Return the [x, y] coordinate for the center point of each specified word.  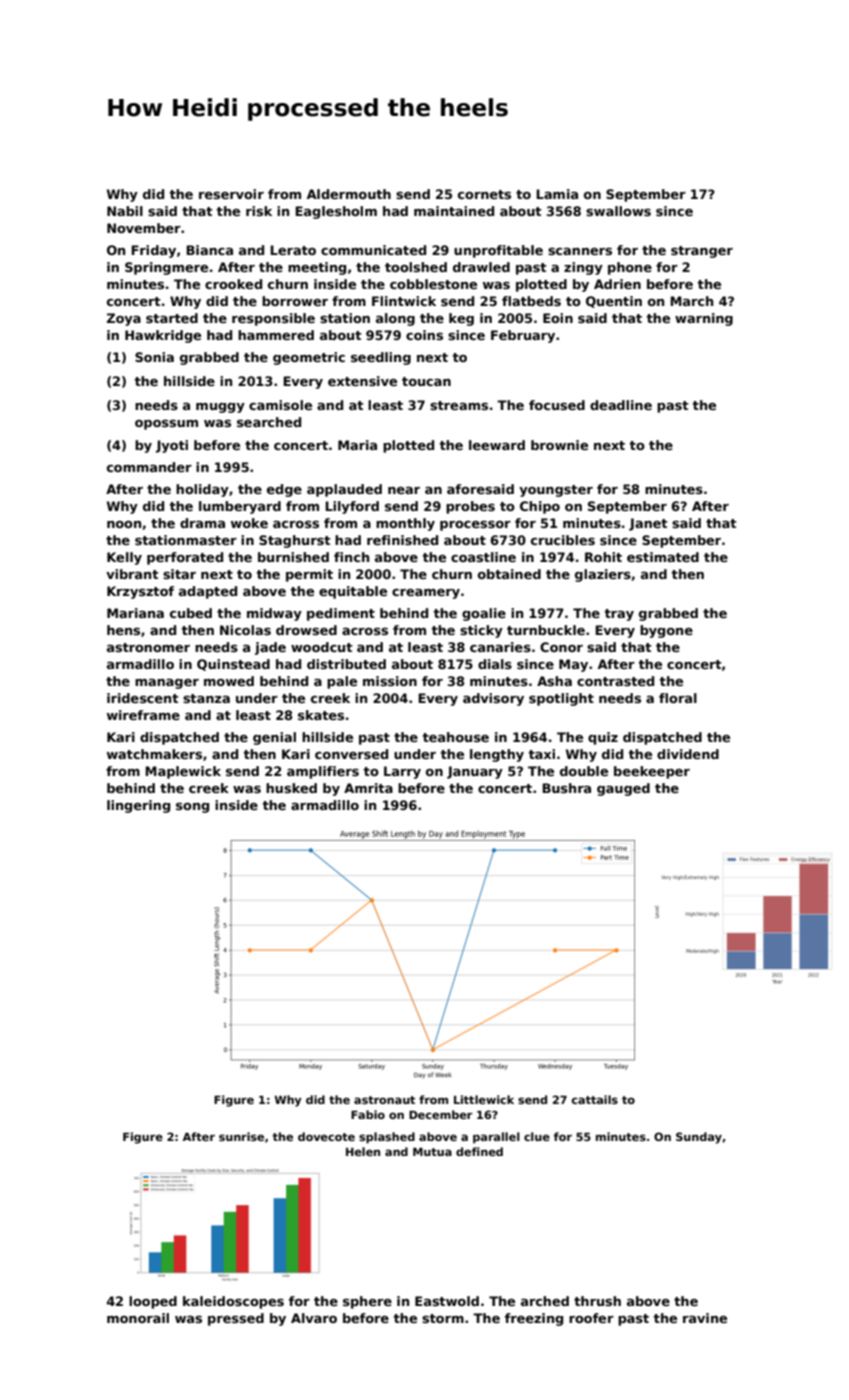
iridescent [143, 698]
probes [470, 507]
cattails [595, 1099]
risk [259, 211]
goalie [484, 614]
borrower [295, 301]
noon [124, 524]
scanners [580, 251]
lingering [138, 806]
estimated [663, 557]
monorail [138, 1318]
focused [557, 405]
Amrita [368, 788]
